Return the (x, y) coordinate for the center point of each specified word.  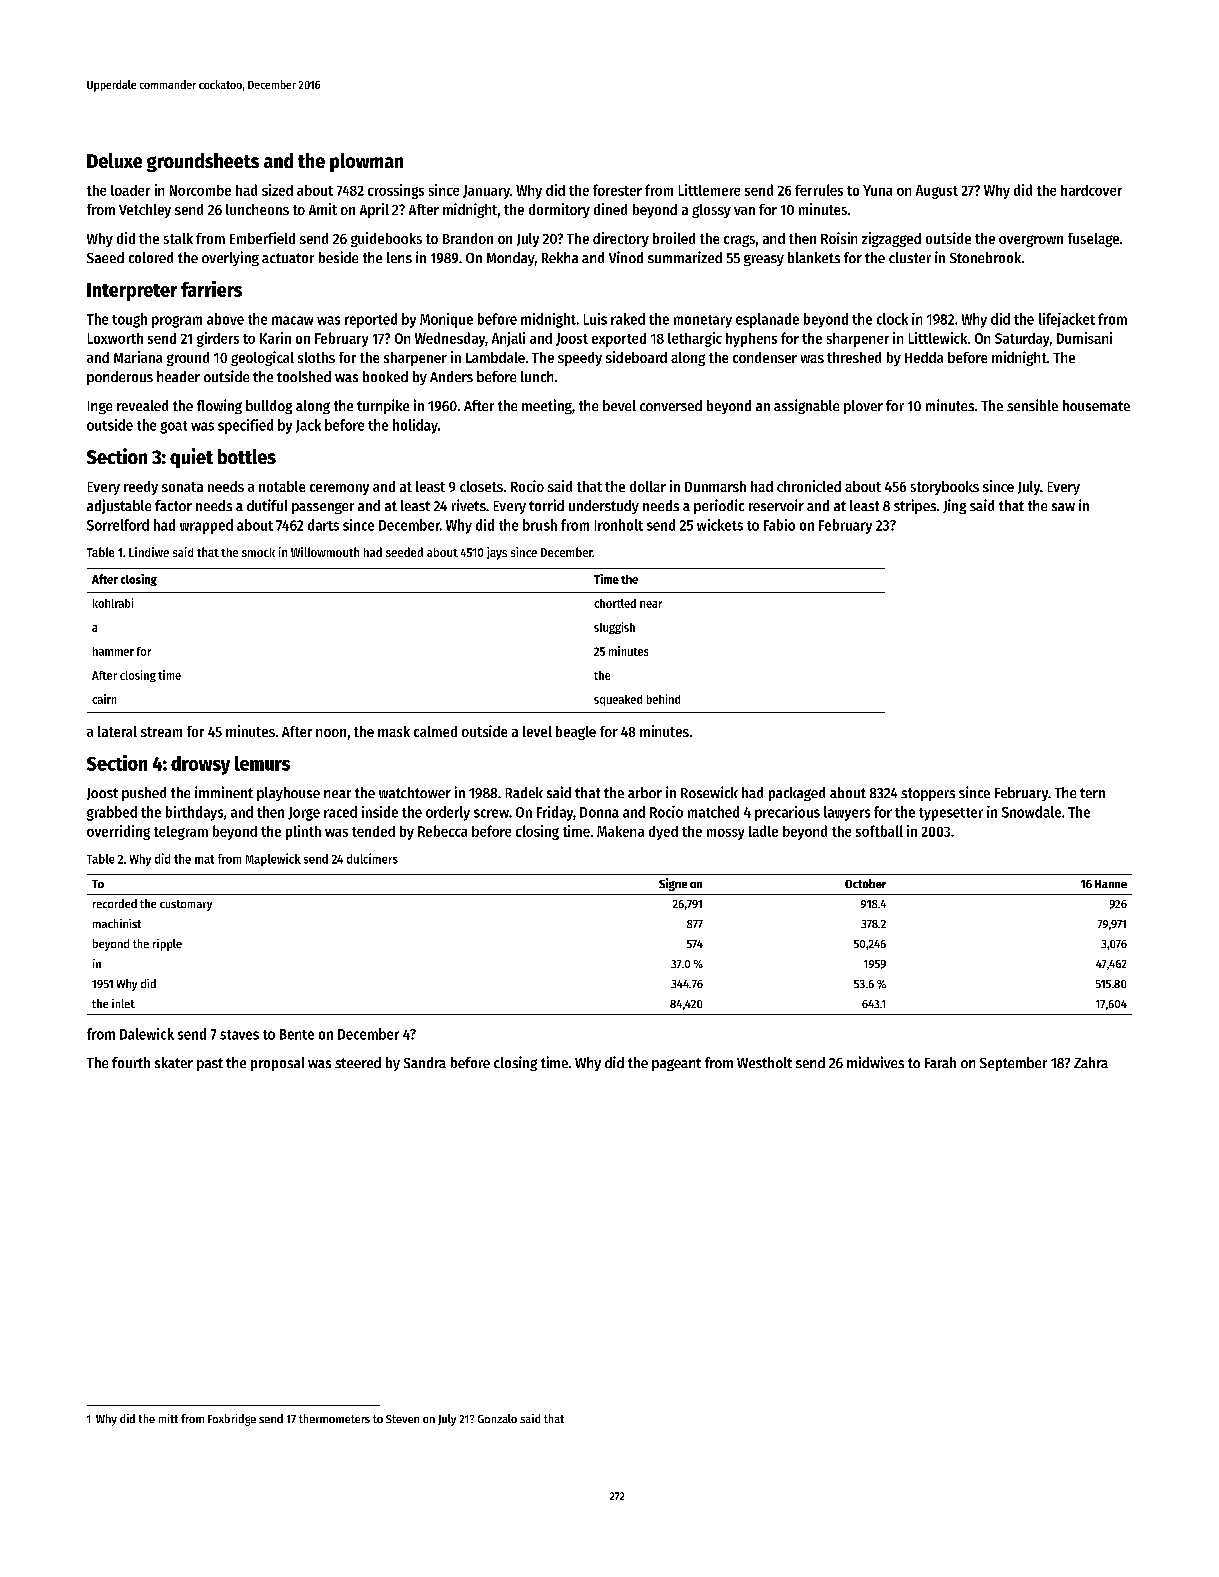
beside (338, 257)
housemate (1096, 405)
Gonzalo (497, 1418)
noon (331, 733)
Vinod (626, 257)
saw (1063, 507)
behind (663, 699)
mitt (168, 1418)
